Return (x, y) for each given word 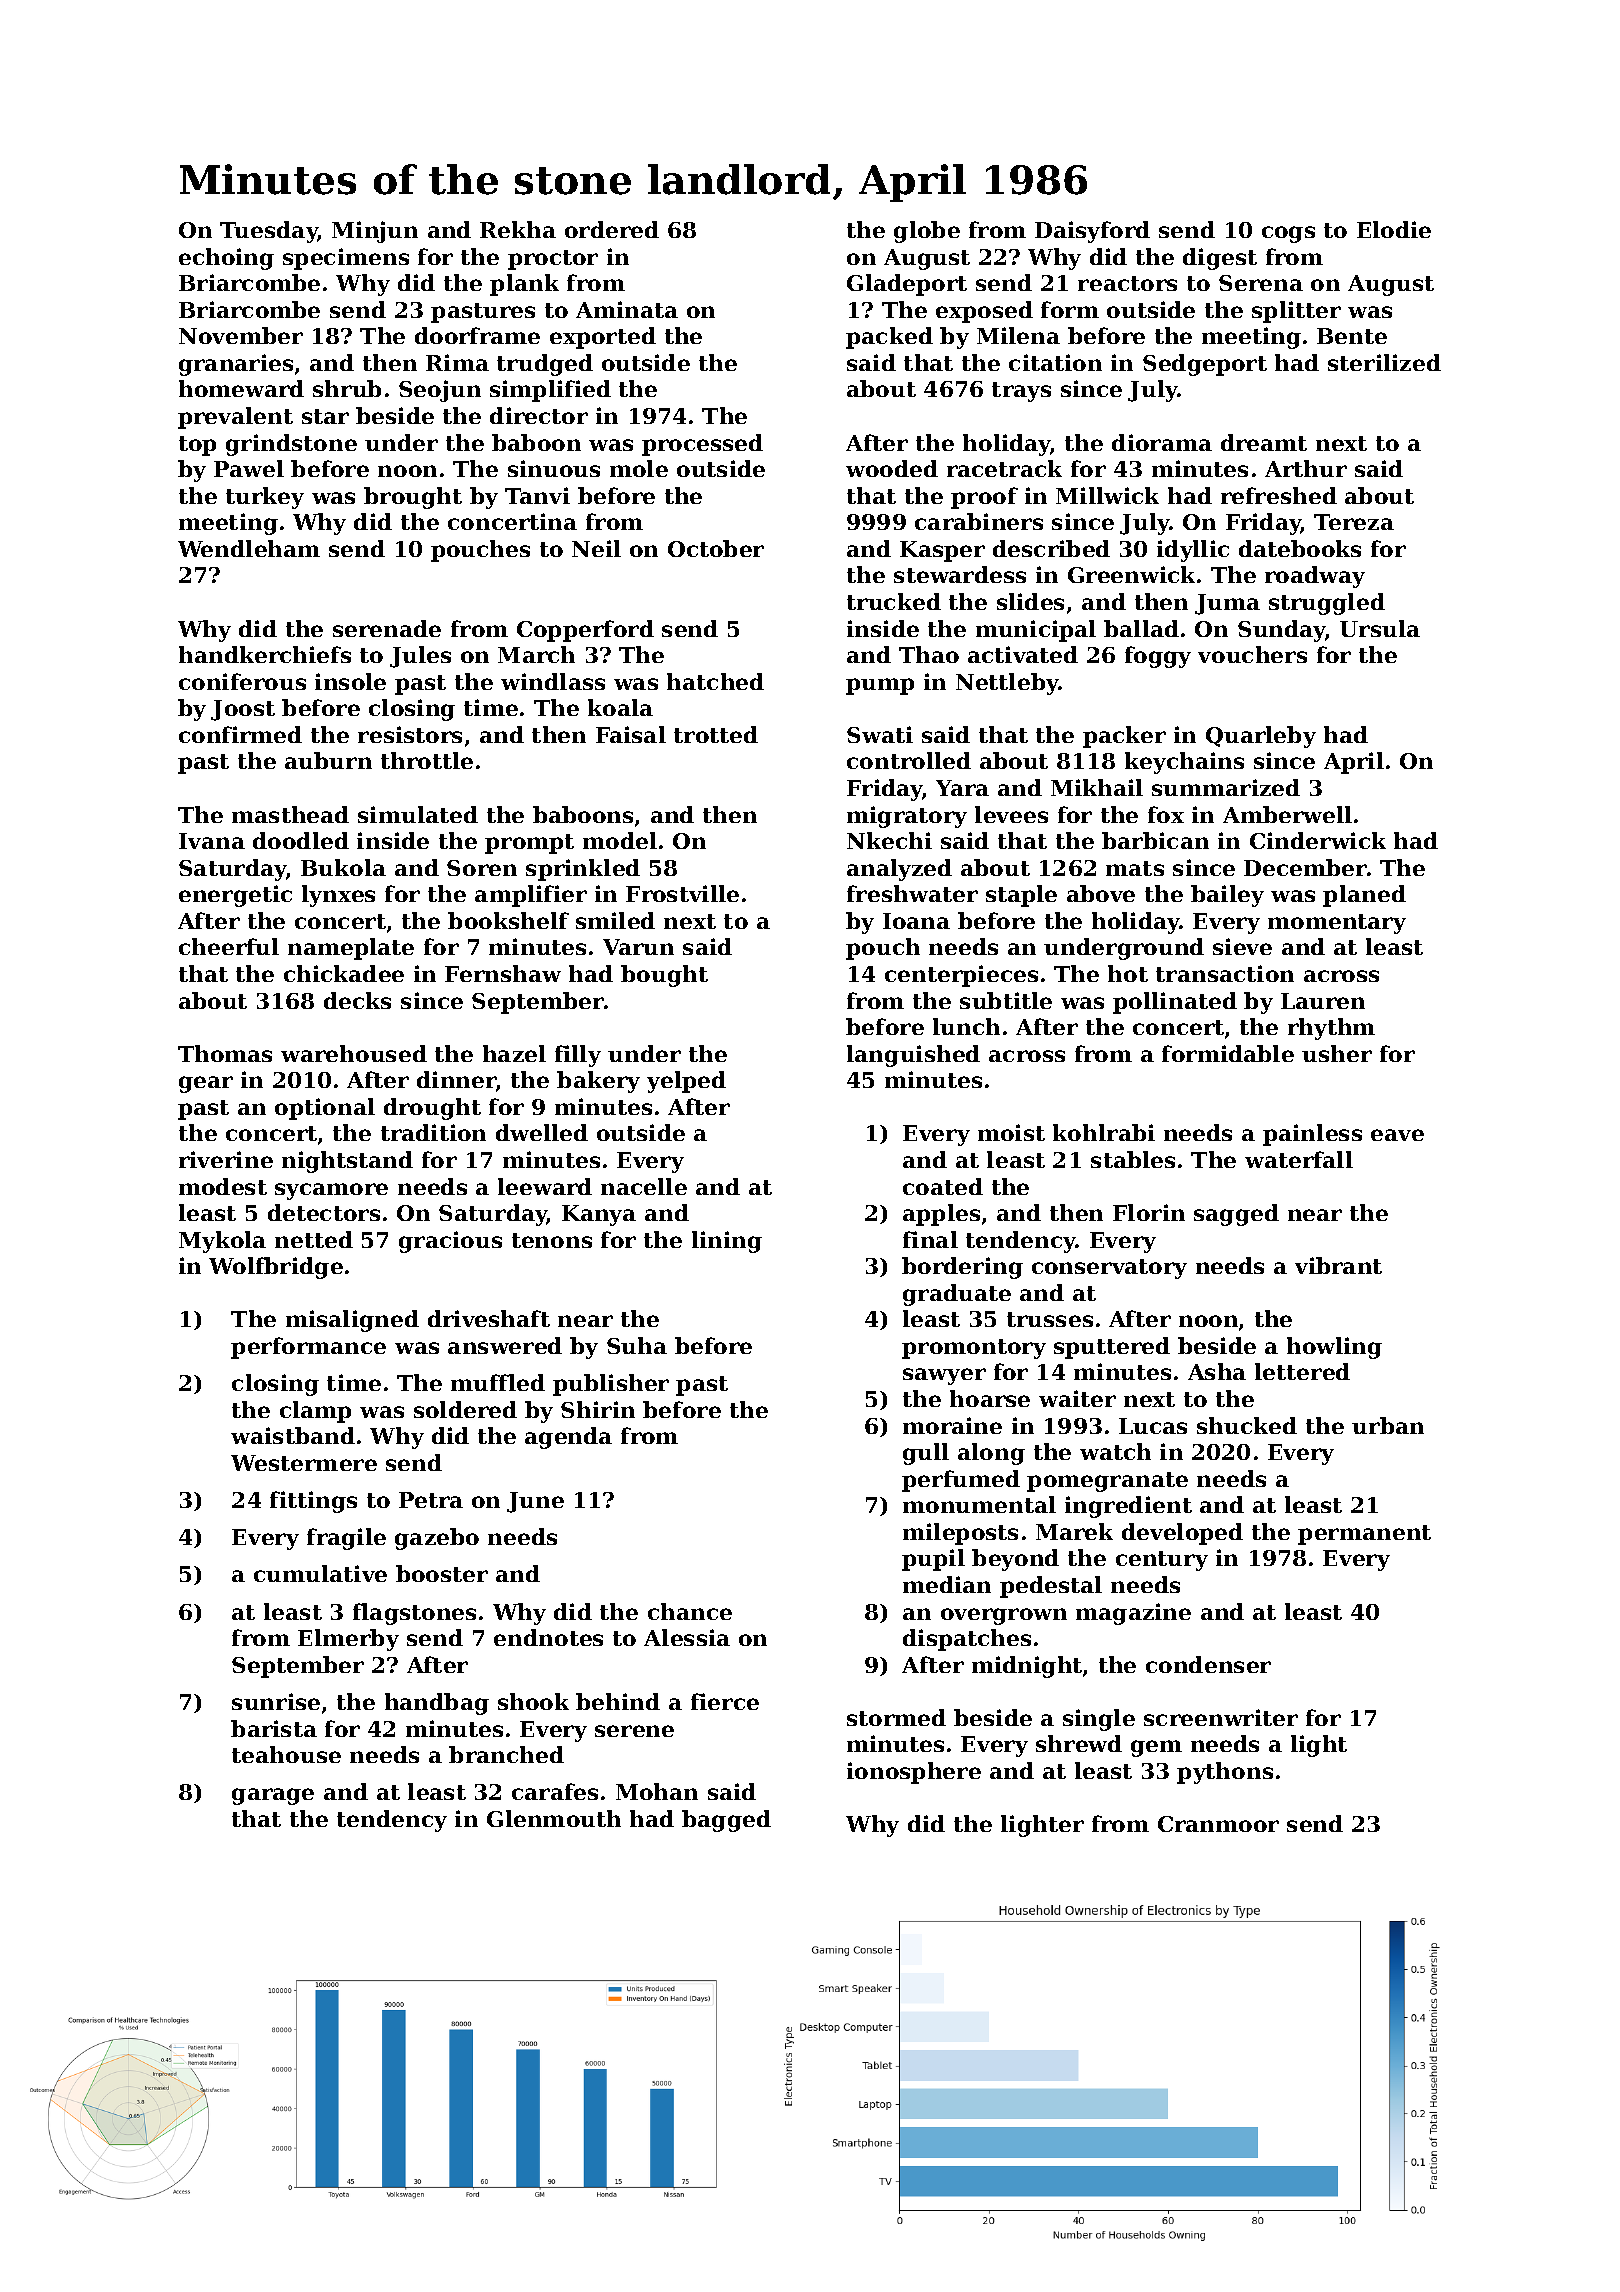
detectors (324, 1212)
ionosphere (914, 1773)
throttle (427, 760)
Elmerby (348, 1640)
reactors (1127, 283)
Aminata (627, 309)
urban (1388, 1425)
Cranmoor (1218, 1824)
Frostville (682, 893)
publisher (611, 1385)
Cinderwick (1318, 840)
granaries (236, 365)
